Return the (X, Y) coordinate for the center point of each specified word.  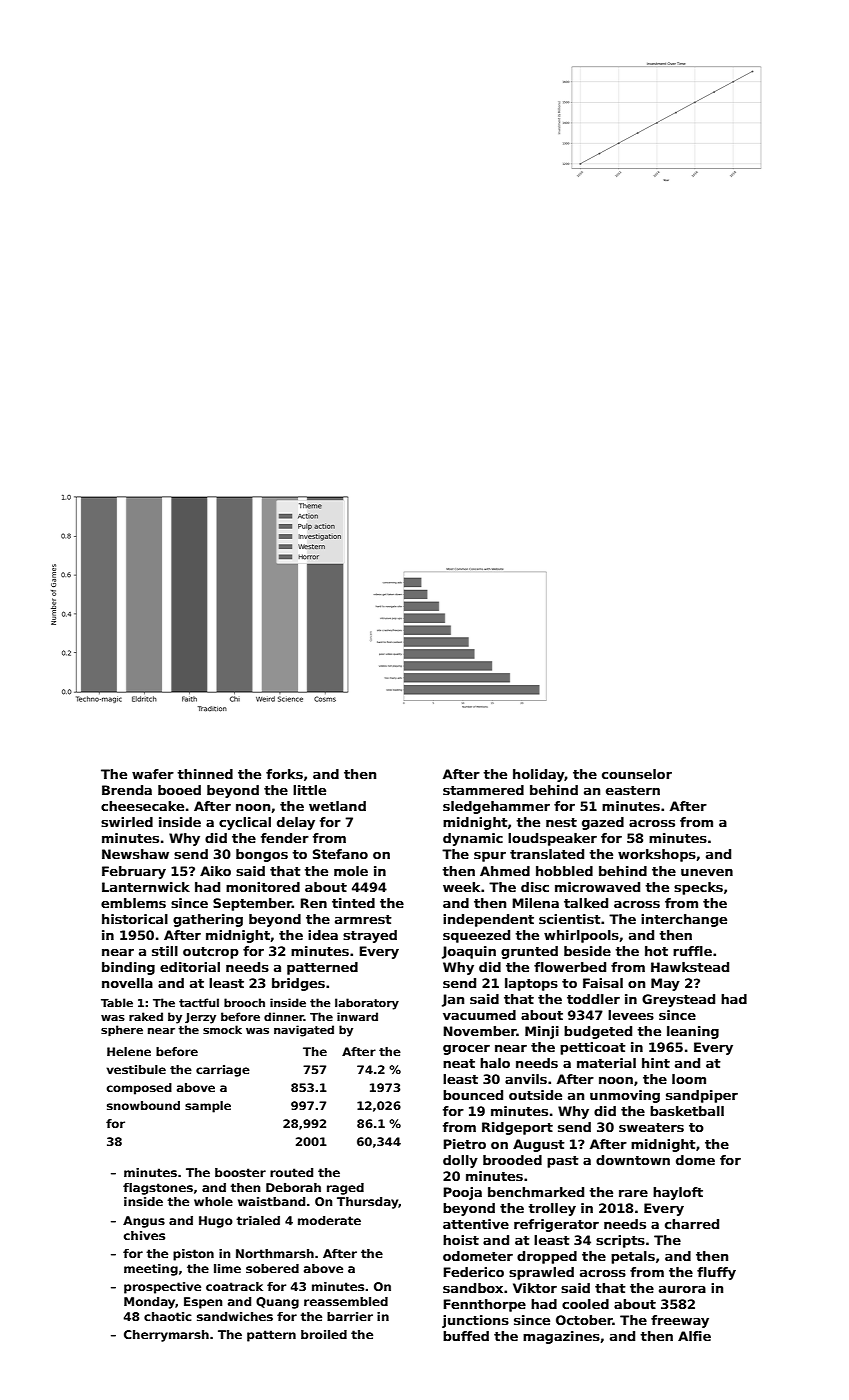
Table (117, 1002)
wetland (337, 806)
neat (459, 1063)
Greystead (678, 1000)
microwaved (597, 887)
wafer (153, 774)
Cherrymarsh (166, 1336)
